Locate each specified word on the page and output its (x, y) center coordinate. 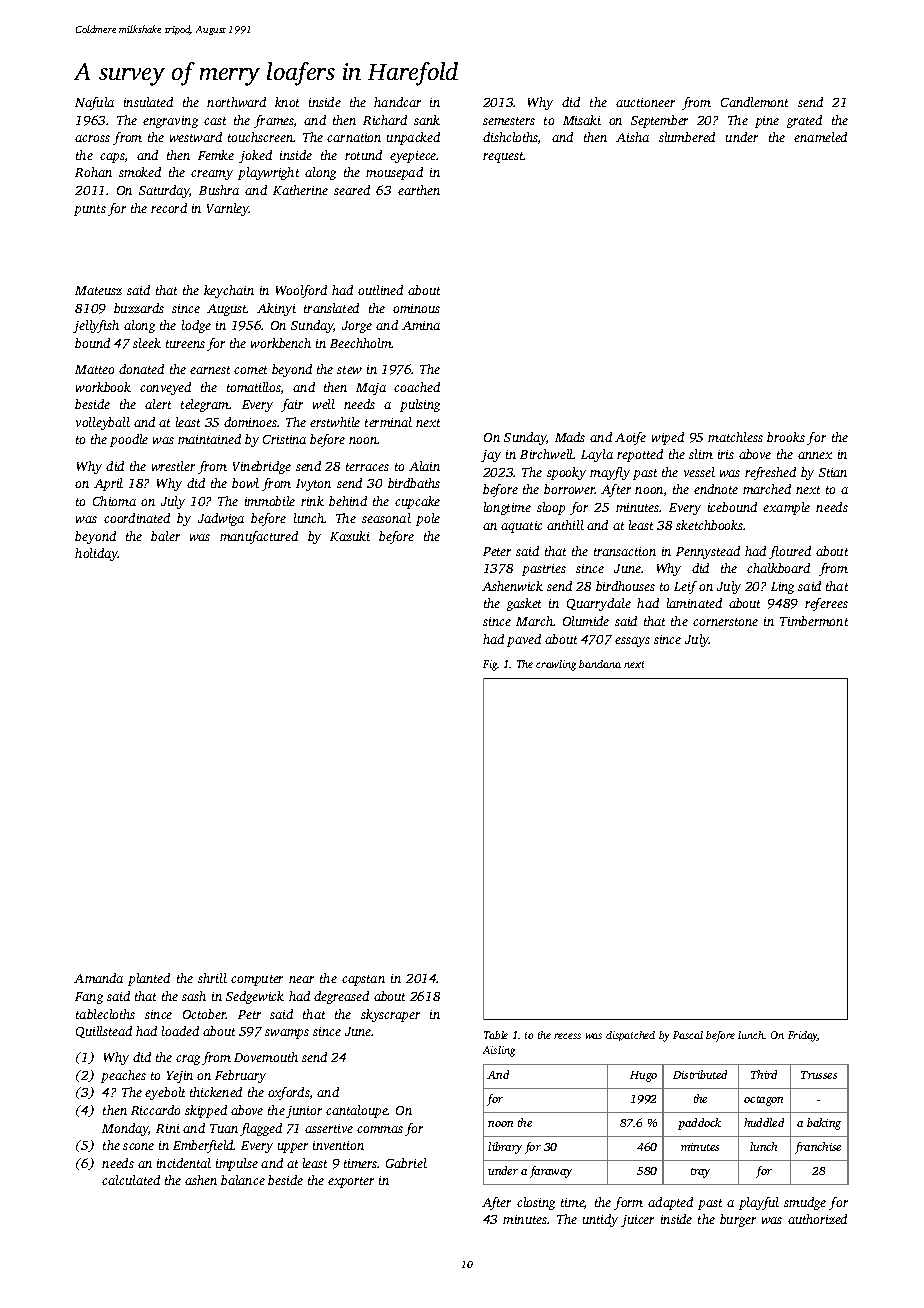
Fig (490, 665)
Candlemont (754, 102)
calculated (131, 1180)
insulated (148, 102)
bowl (245, 483)
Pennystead (708, 552)
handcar (397, 102)
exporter (351, 1182)
